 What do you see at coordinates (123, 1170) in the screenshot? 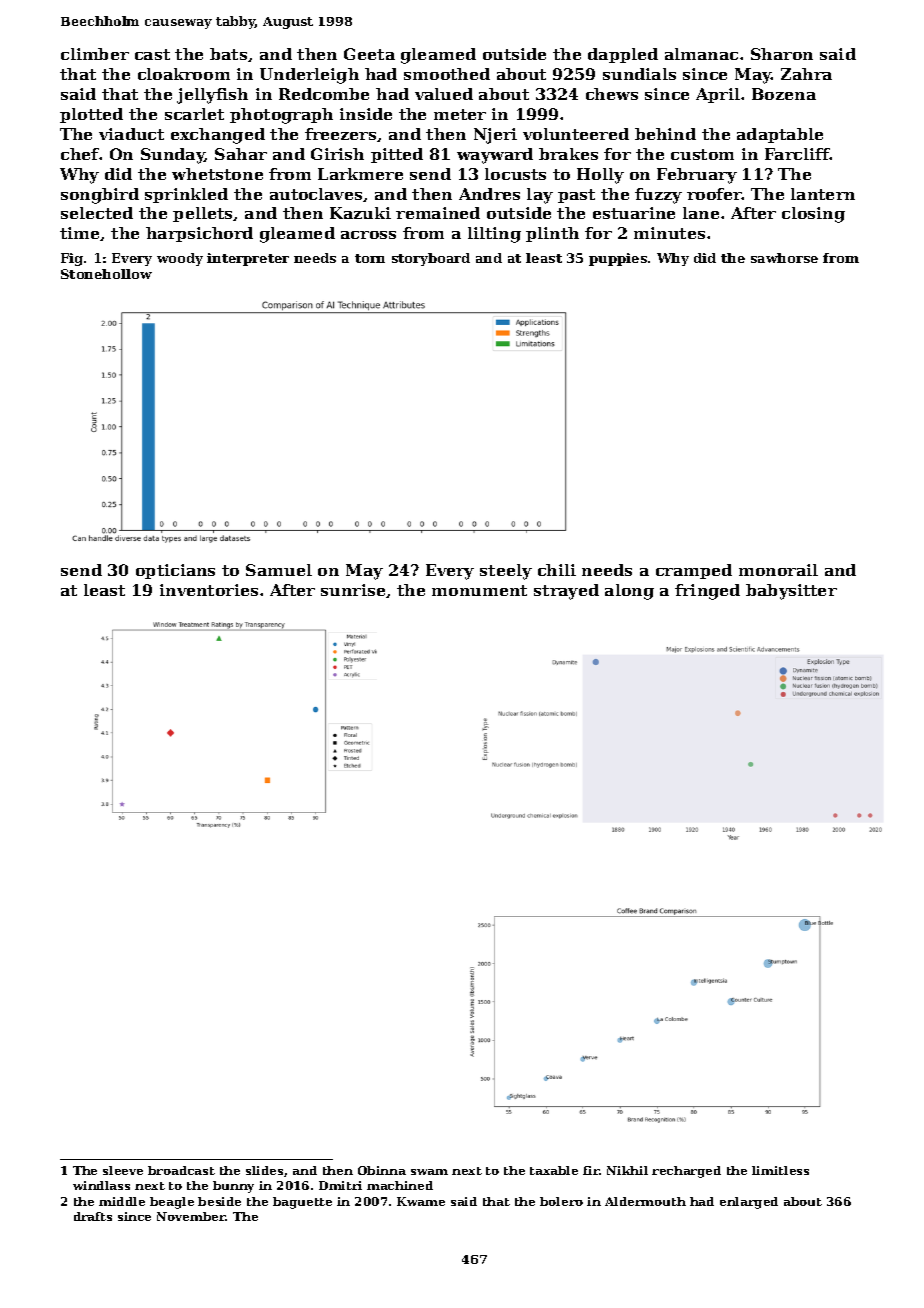
I see `sleeve` at bounding box center [123, 1170].
